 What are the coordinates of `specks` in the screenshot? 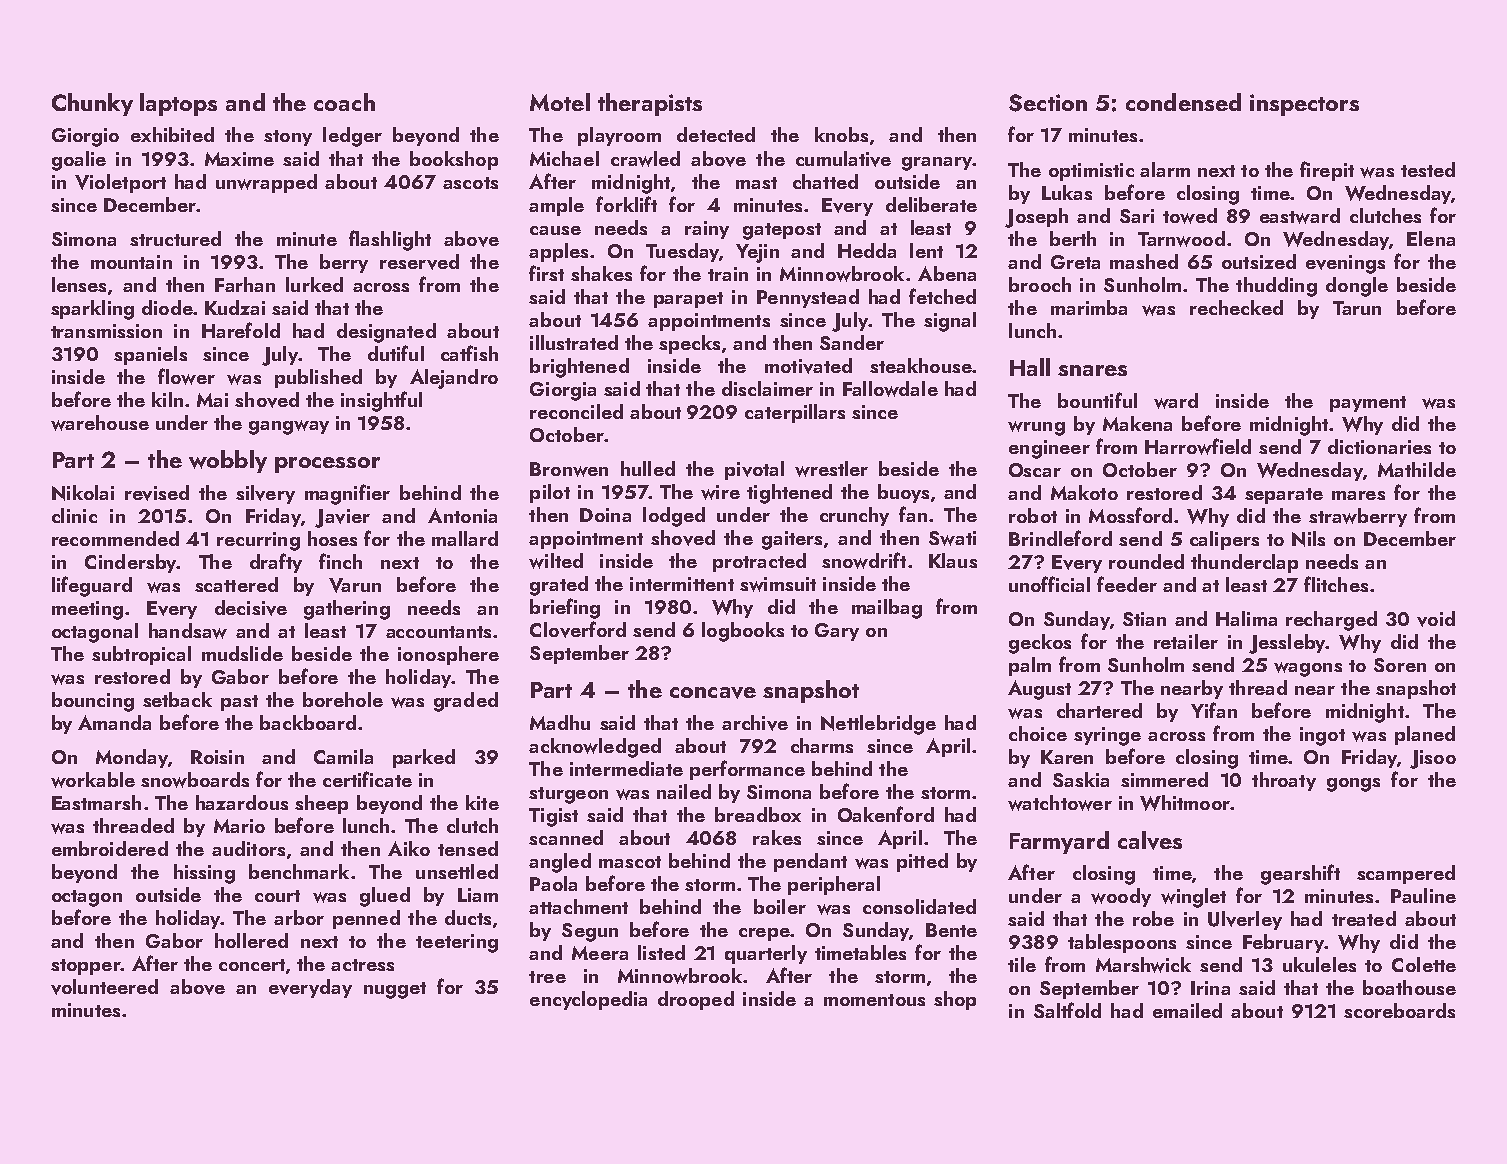 It's located at (689, 344).
